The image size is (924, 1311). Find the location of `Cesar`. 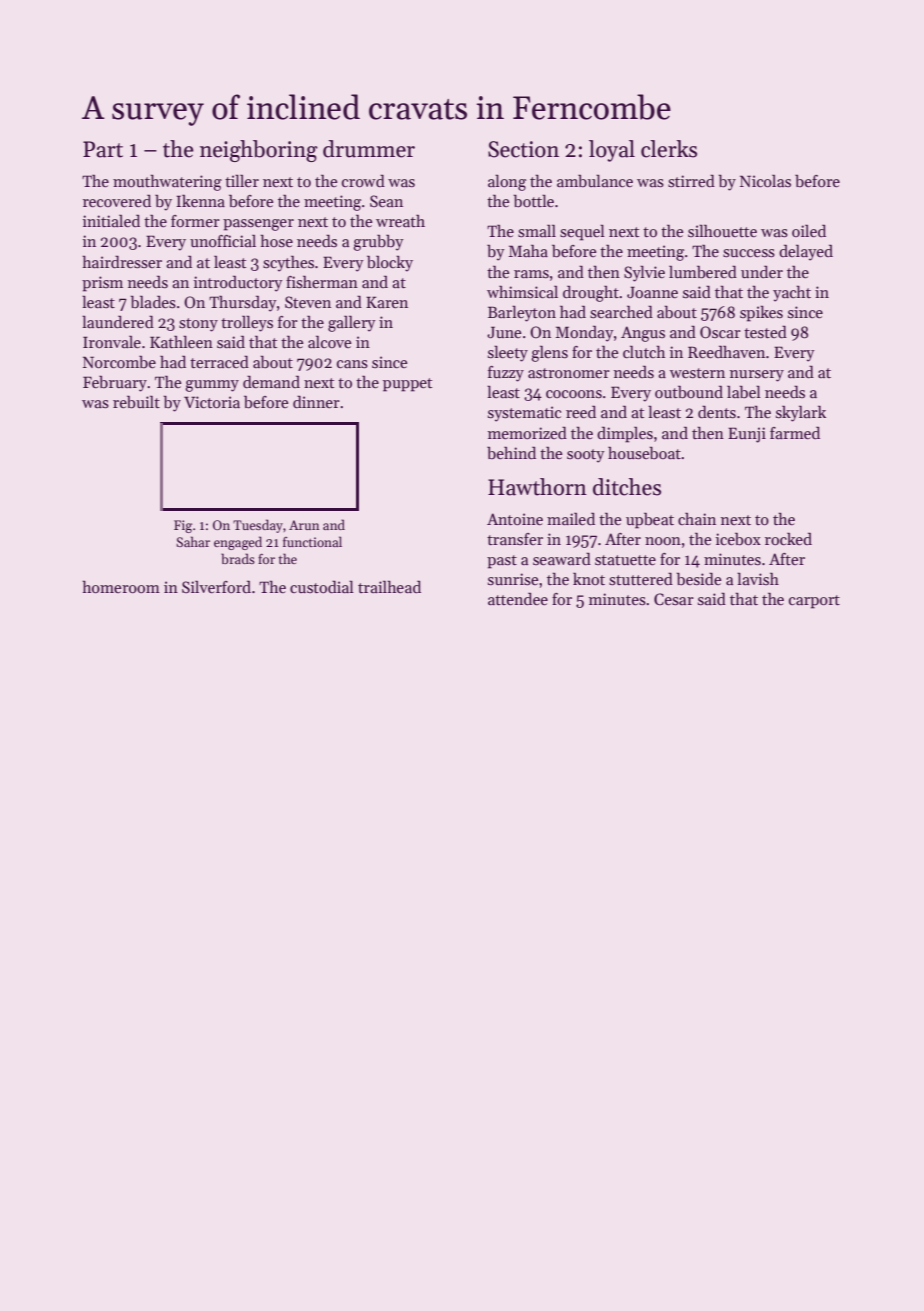

Cesar is located at coordinates (674, 599).
